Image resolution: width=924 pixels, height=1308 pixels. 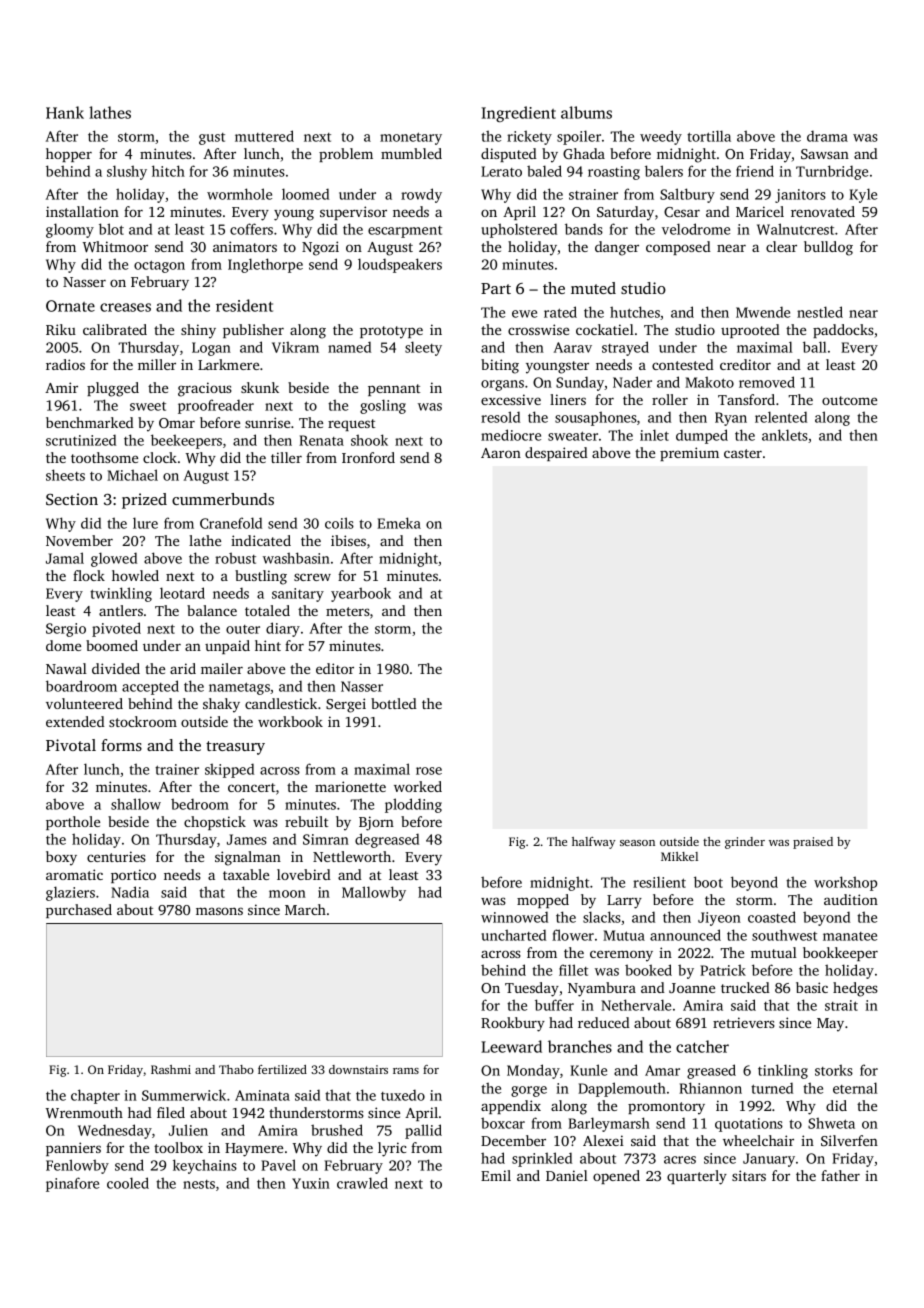 What do you see at coordinates (264, 136) in the document?
I see `muttered` at bounding box center [264, 136].
